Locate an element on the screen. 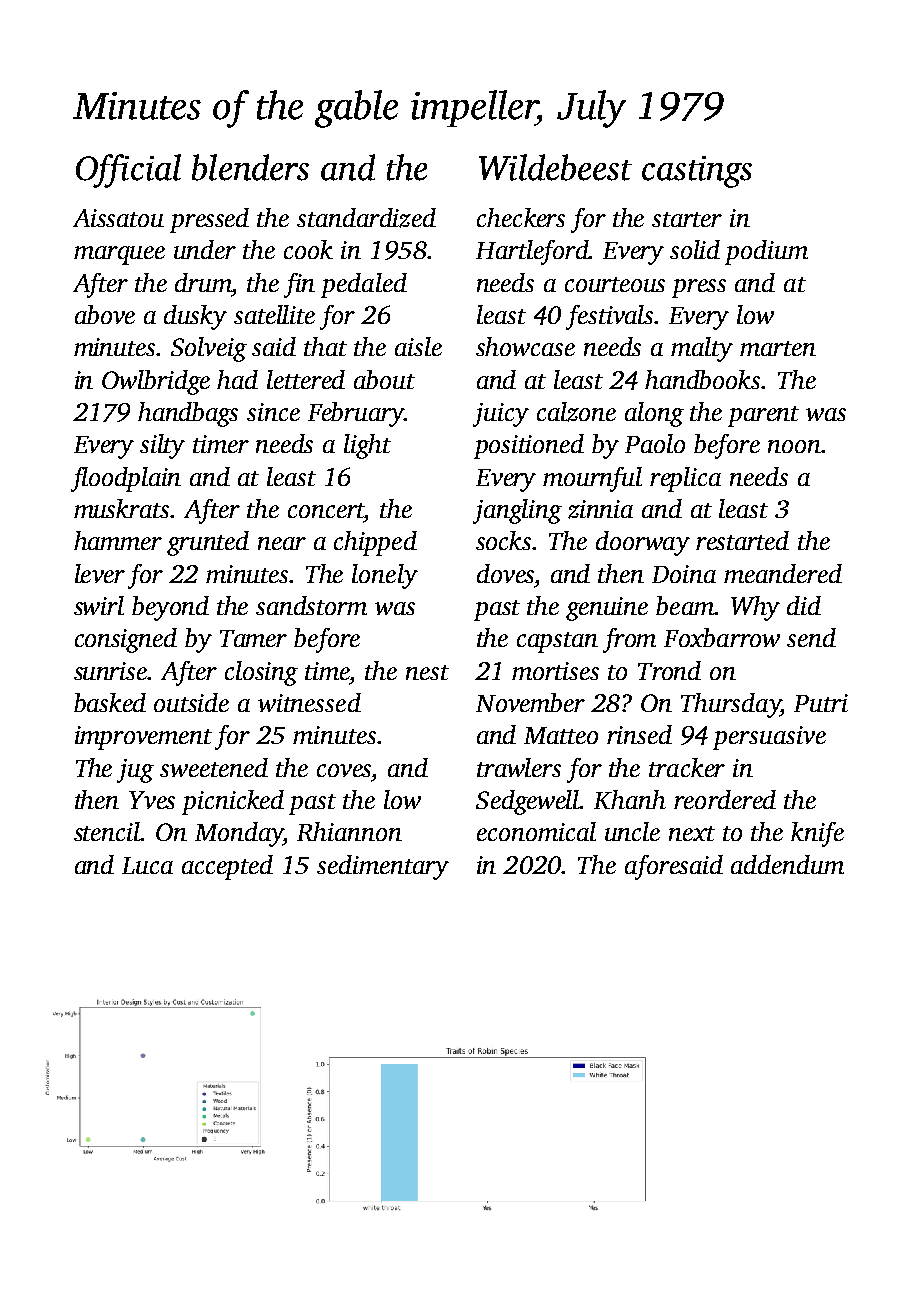  restarted is located at coordinates (742, 540).
